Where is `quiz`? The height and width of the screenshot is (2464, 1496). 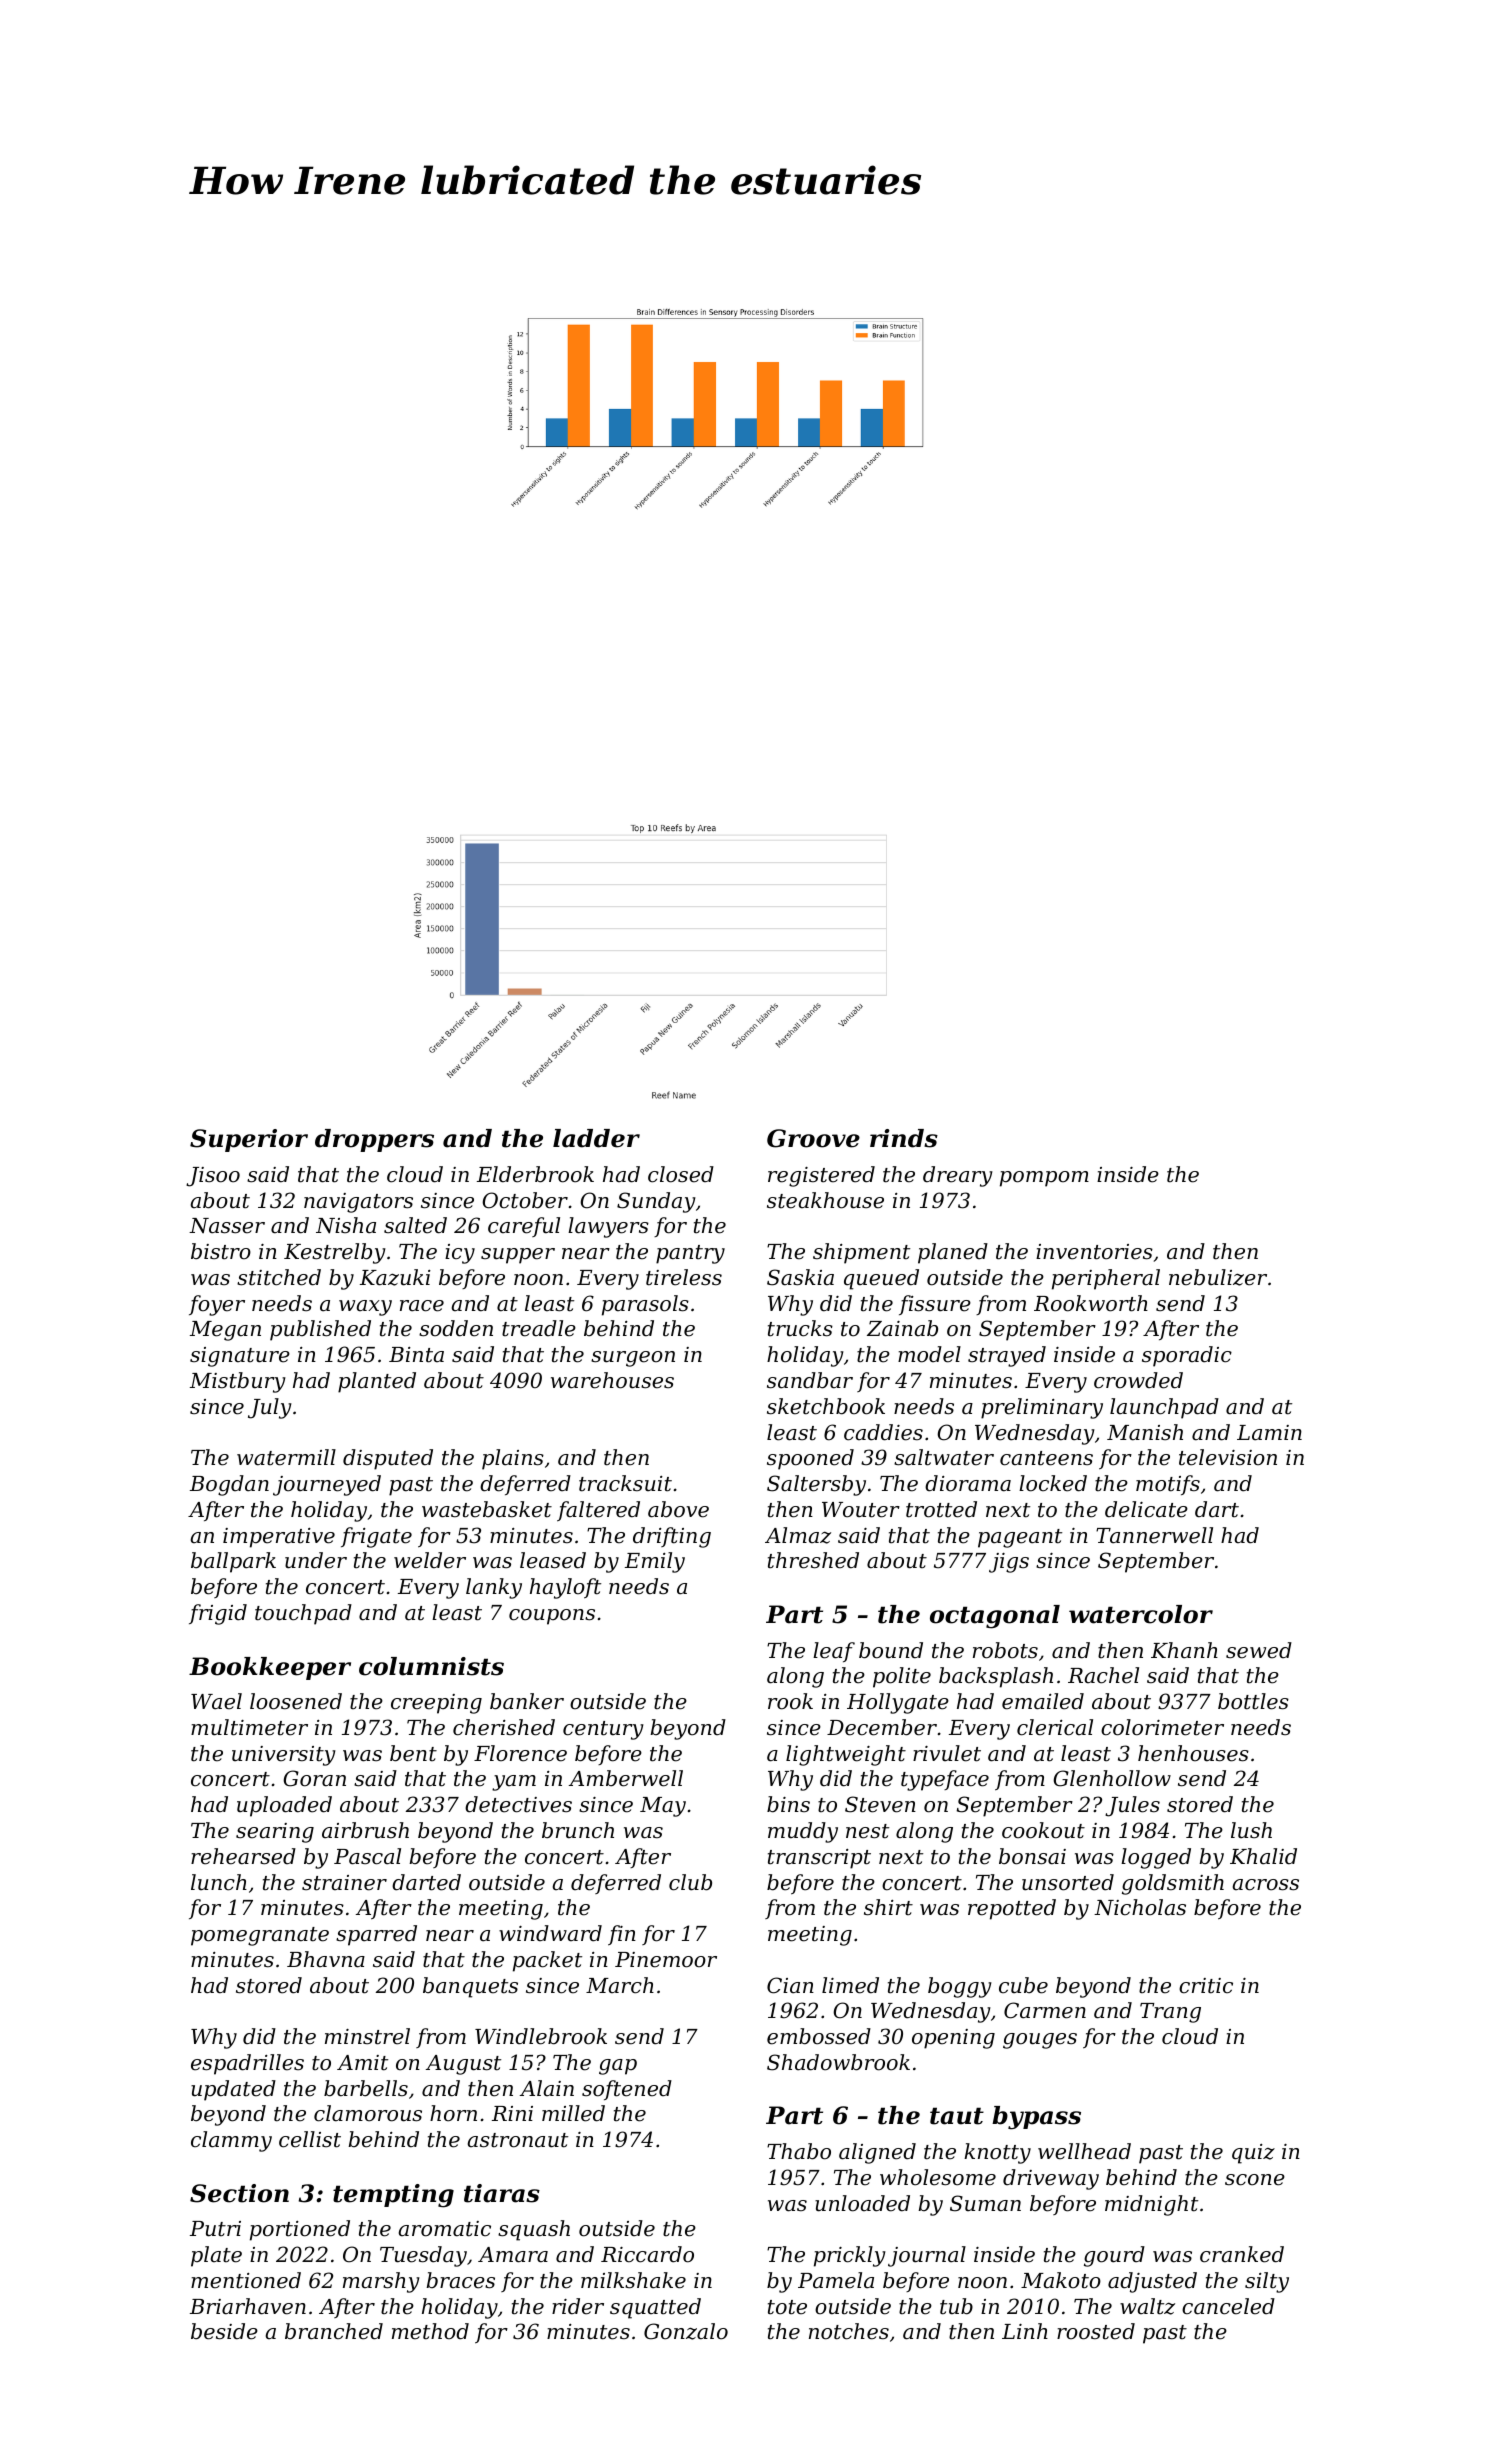
quiz is located at coordinates (1253, 2154).
